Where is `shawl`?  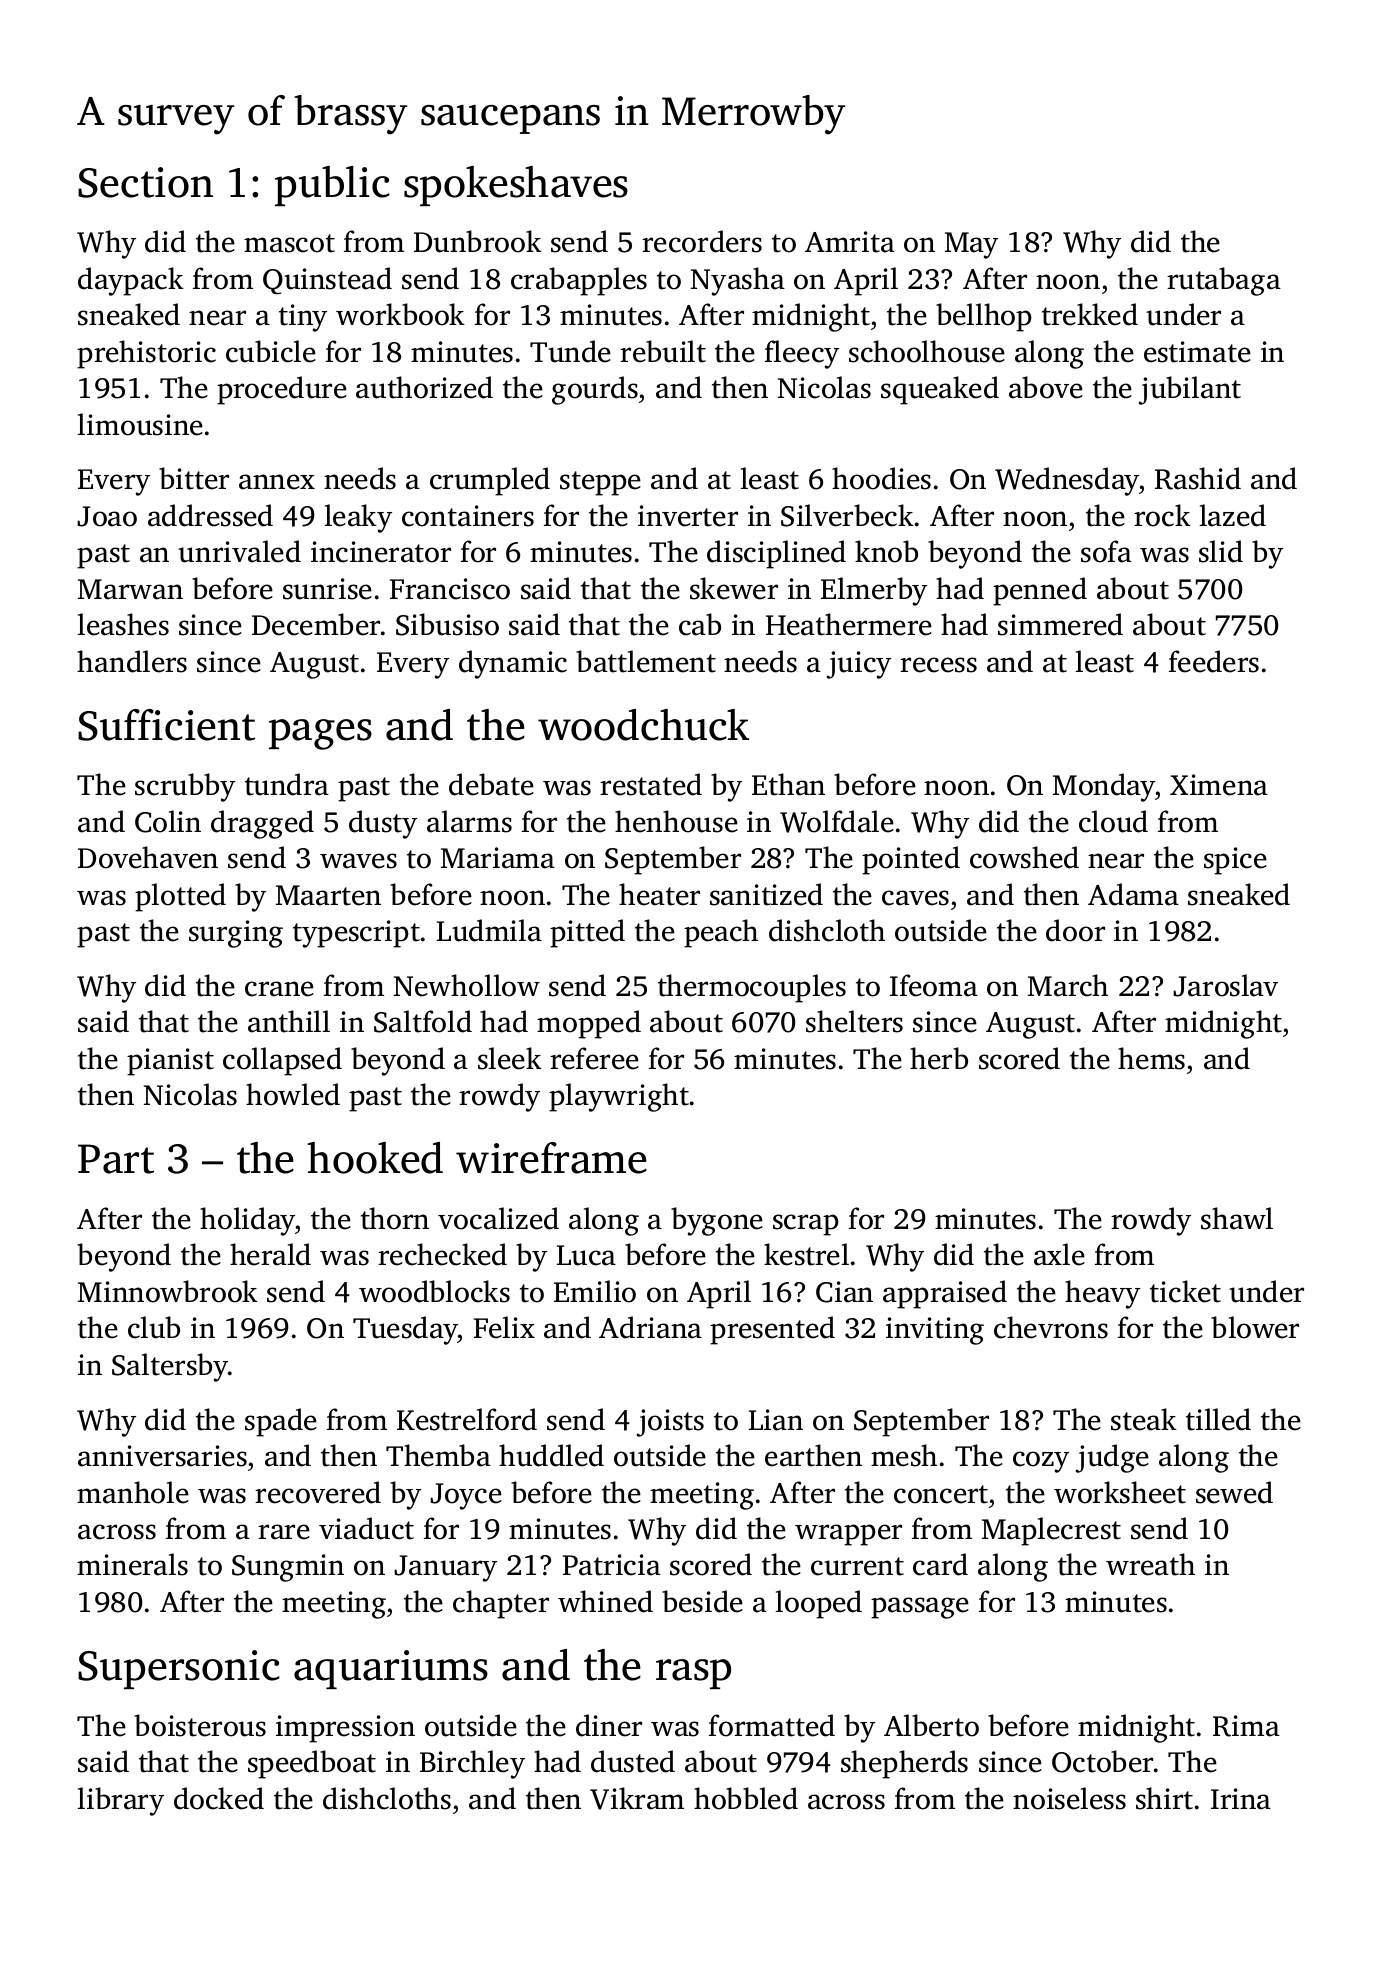
shawl is located at coordinates (1237, 1218).
